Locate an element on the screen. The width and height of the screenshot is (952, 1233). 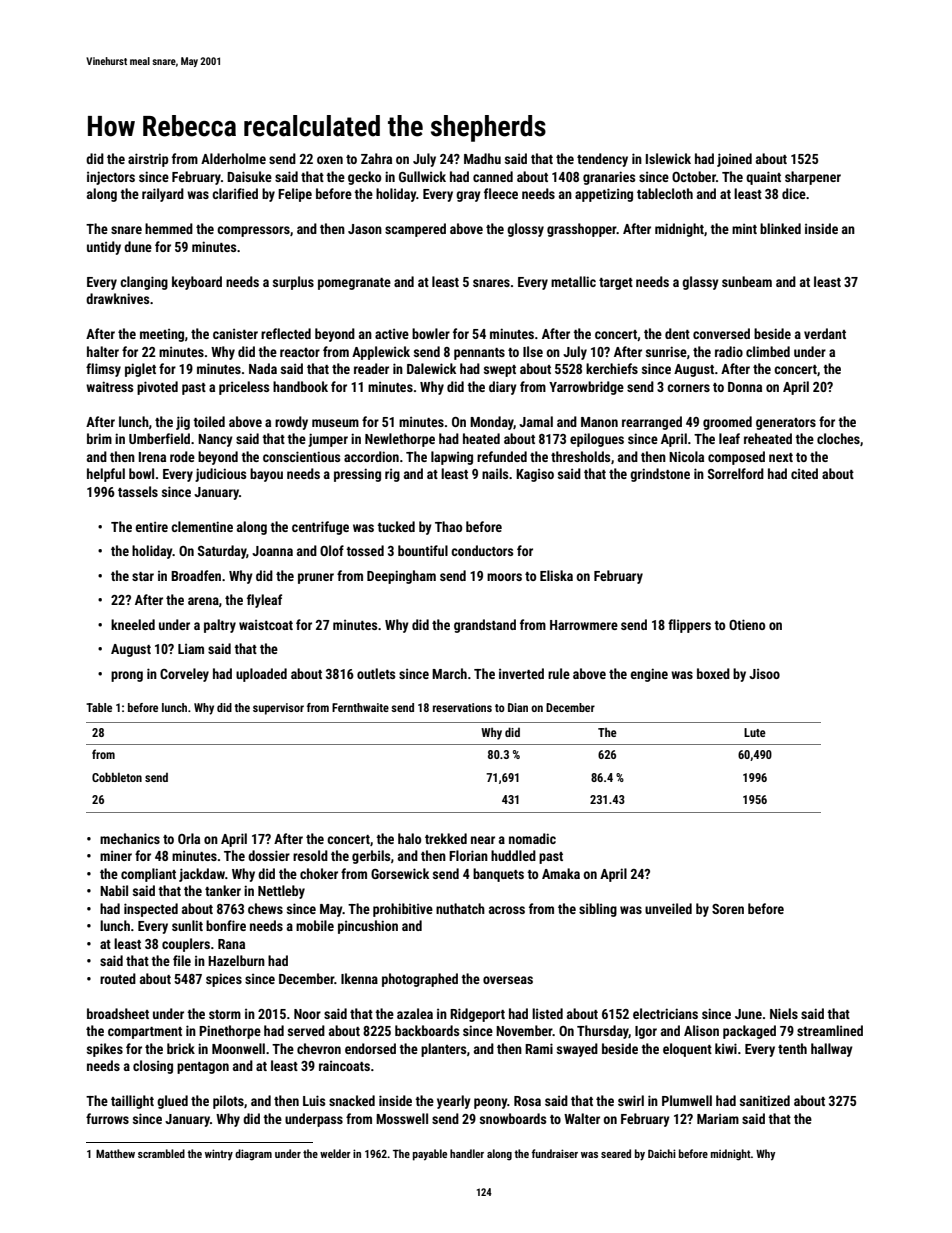
Noor is located at coordinates (307, 1014).
